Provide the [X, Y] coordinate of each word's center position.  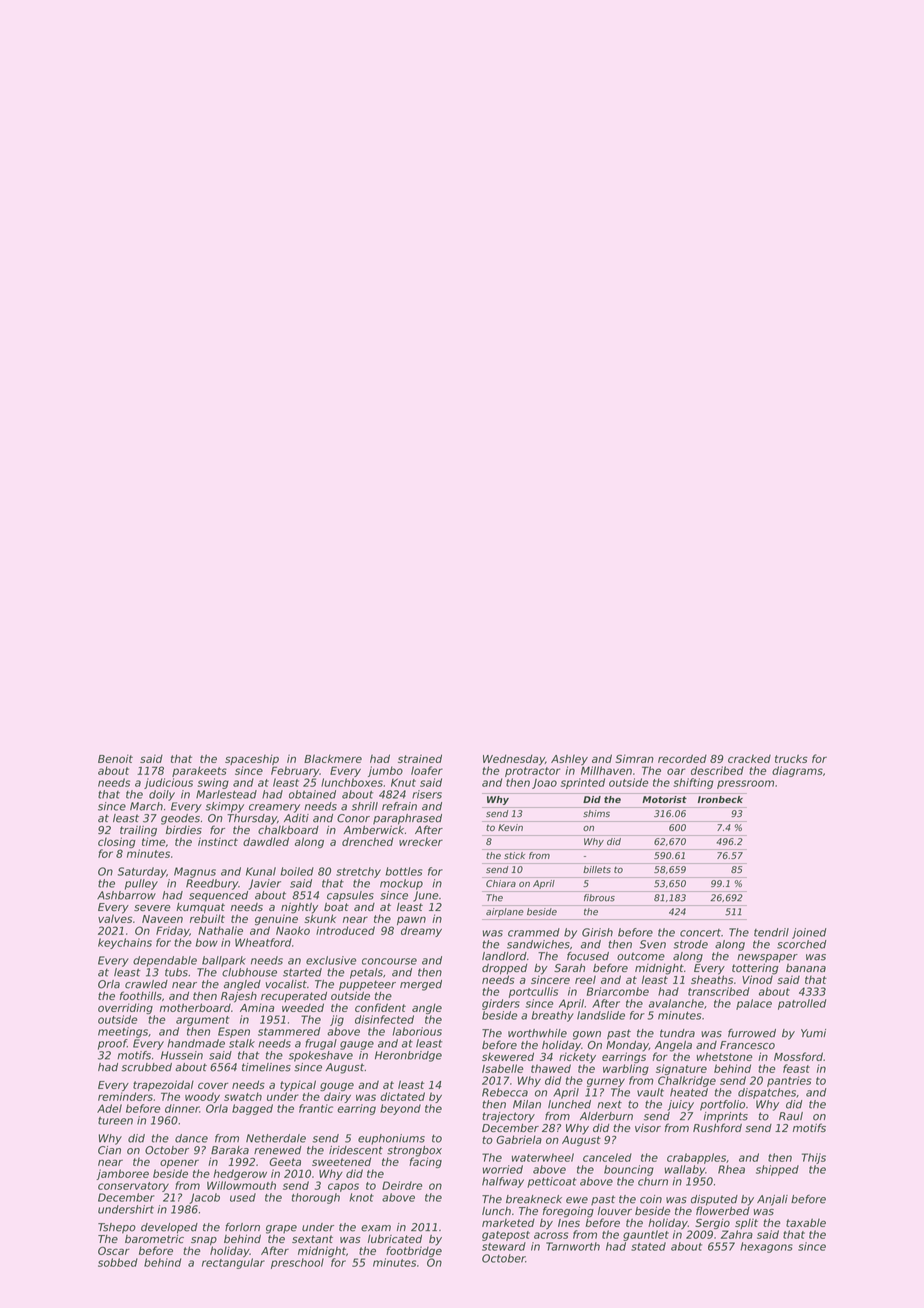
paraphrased [407, 819]
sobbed [118, 1262]
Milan [527, 1104]
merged [421, 985]
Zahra [737, 1234]
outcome [641, 956]
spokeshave [321, 1056]
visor [648, 1128]
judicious [168, 783]
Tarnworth [573, 1246]
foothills [141, 995]
